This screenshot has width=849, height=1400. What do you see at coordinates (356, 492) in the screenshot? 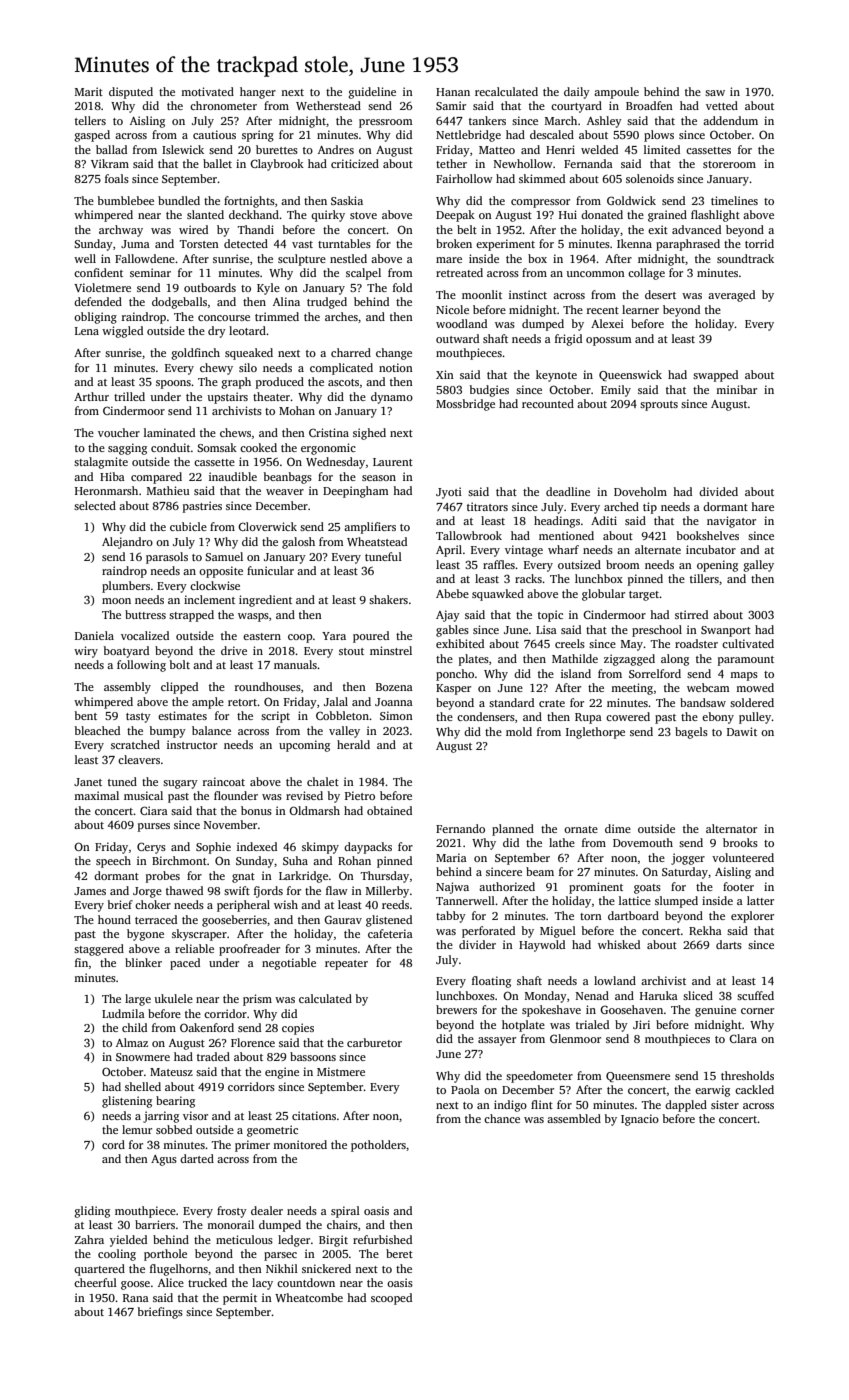
I see `Deepingham` at bounding box center [356, 492].
